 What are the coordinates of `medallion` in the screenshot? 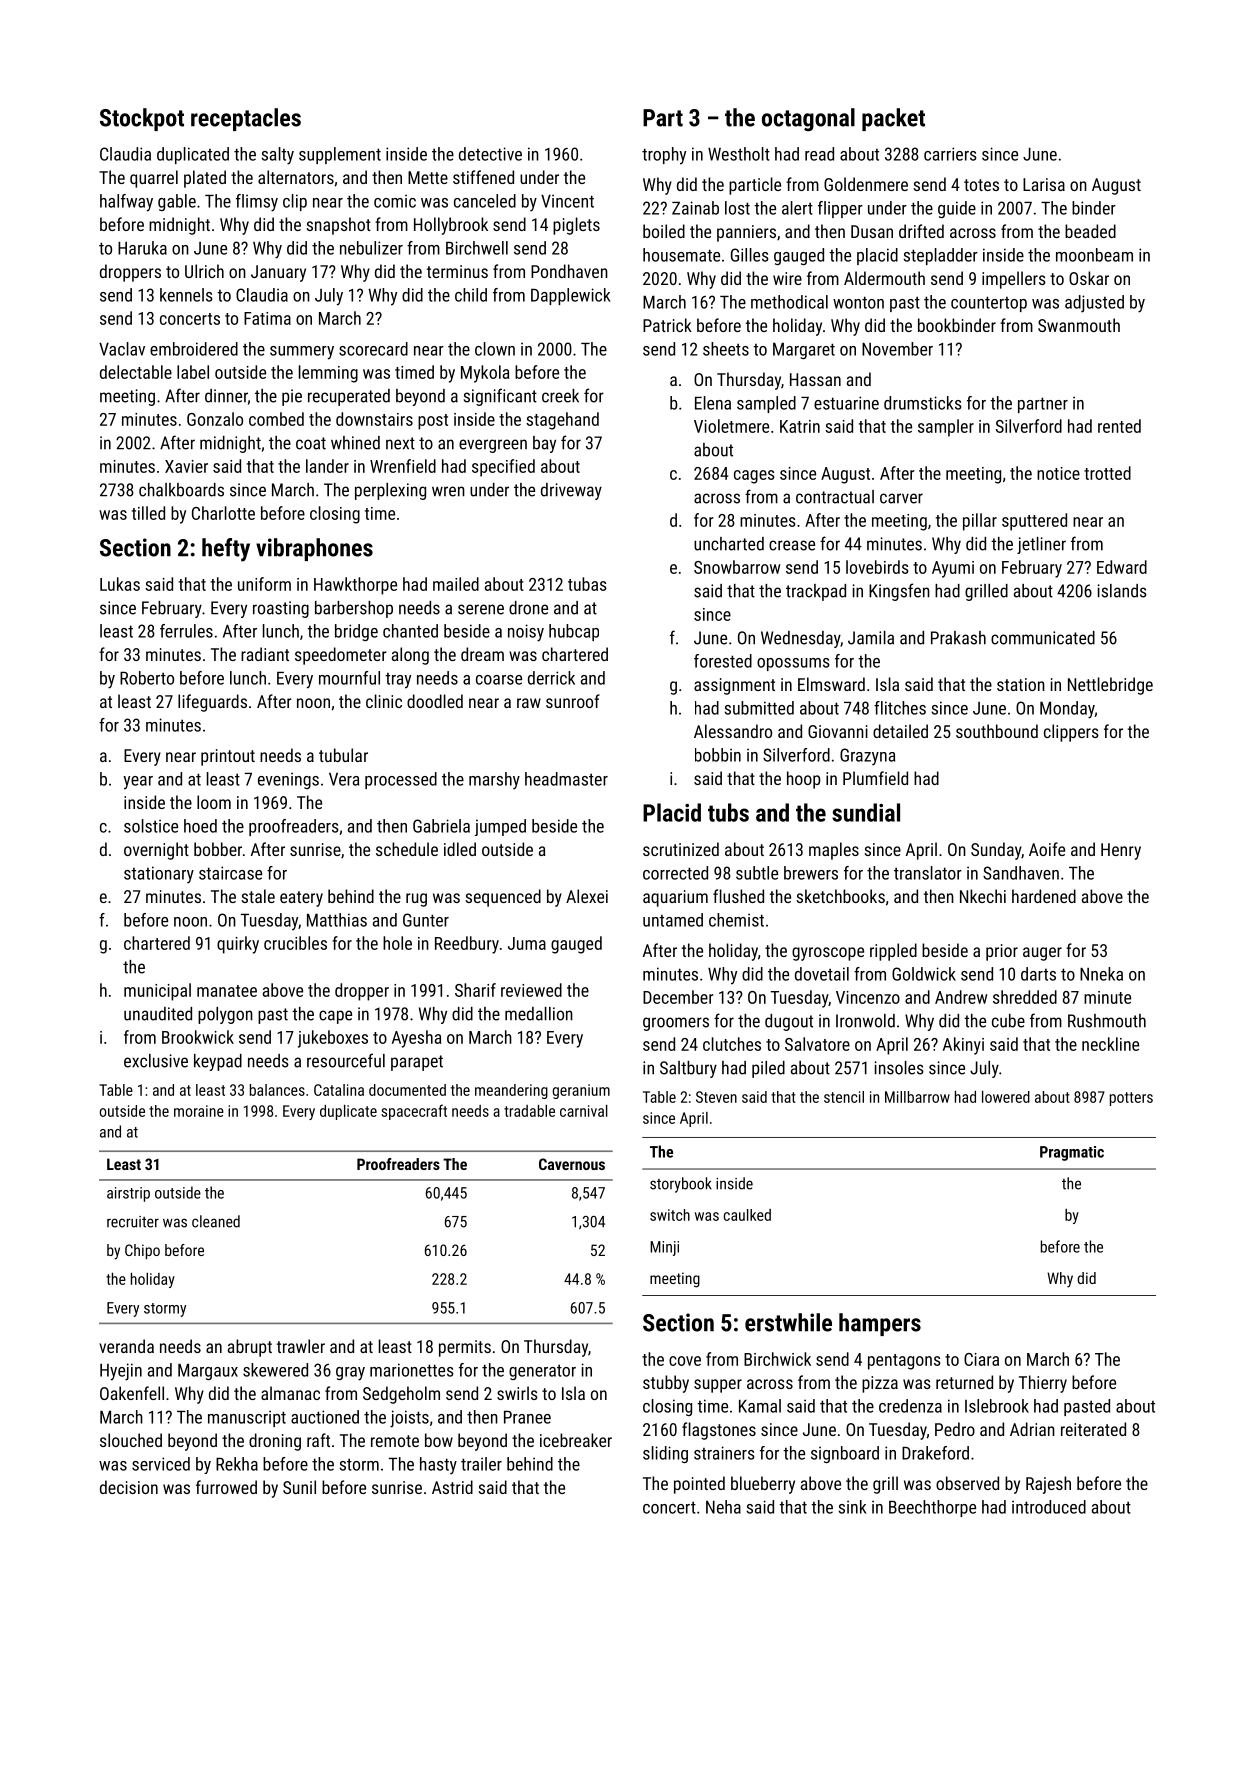 It's located at (539, 1014).
